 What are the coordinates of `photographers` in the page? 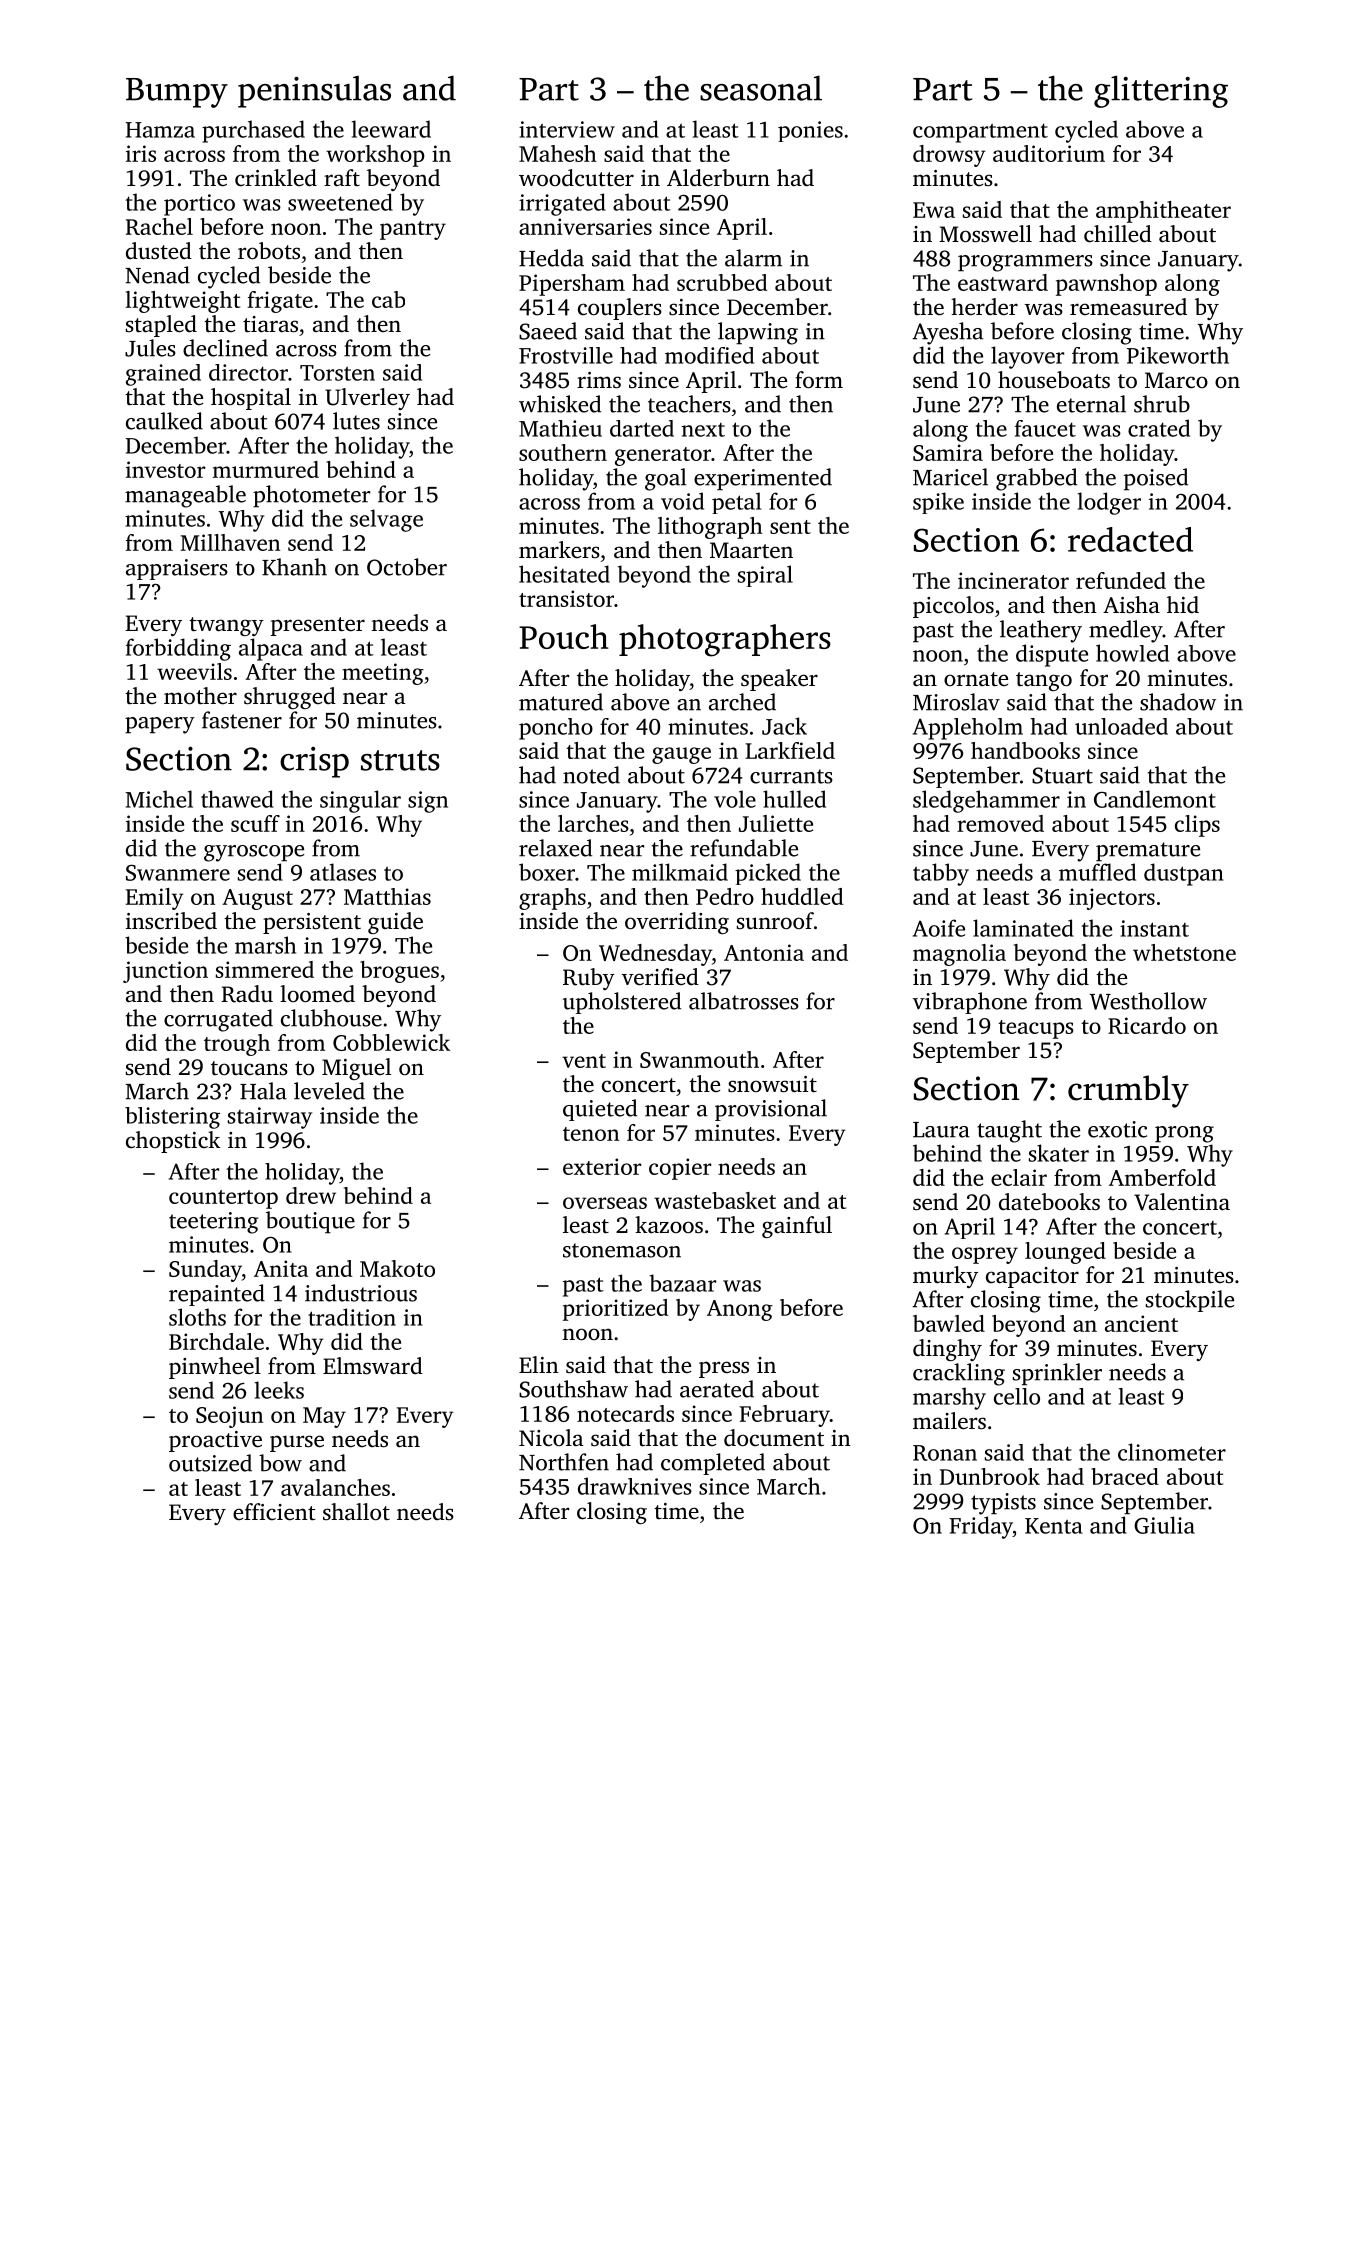 It's located at (725, 640).
